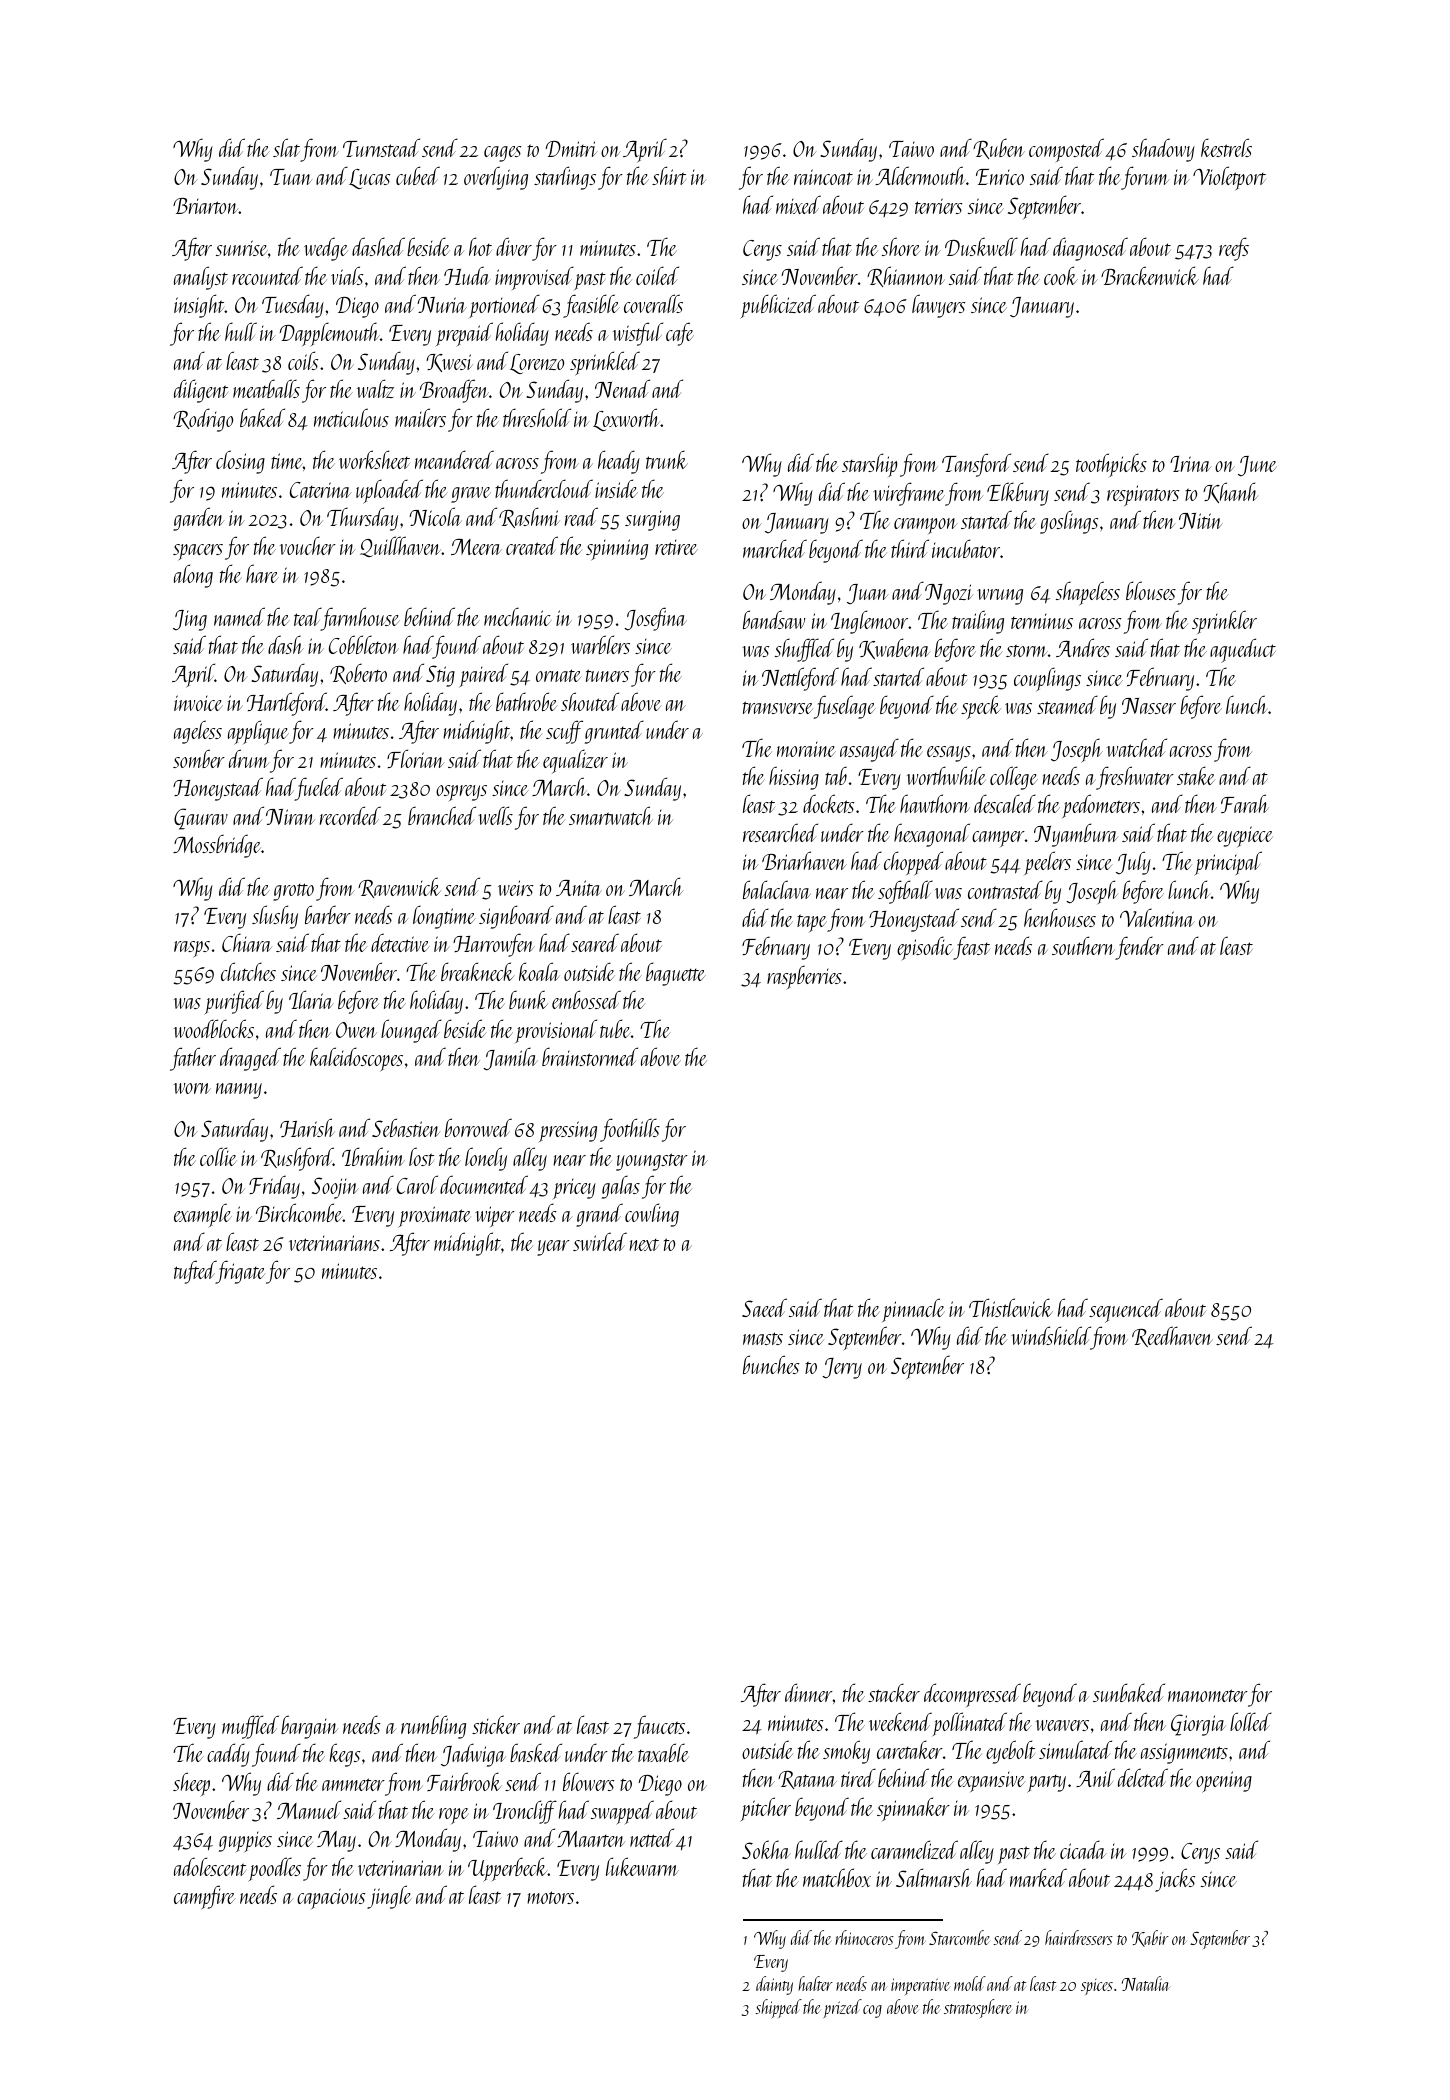  What do you see at coordinates (241, 1272) in the image?
I see `frigate` at bounding box center [241, 1272].
